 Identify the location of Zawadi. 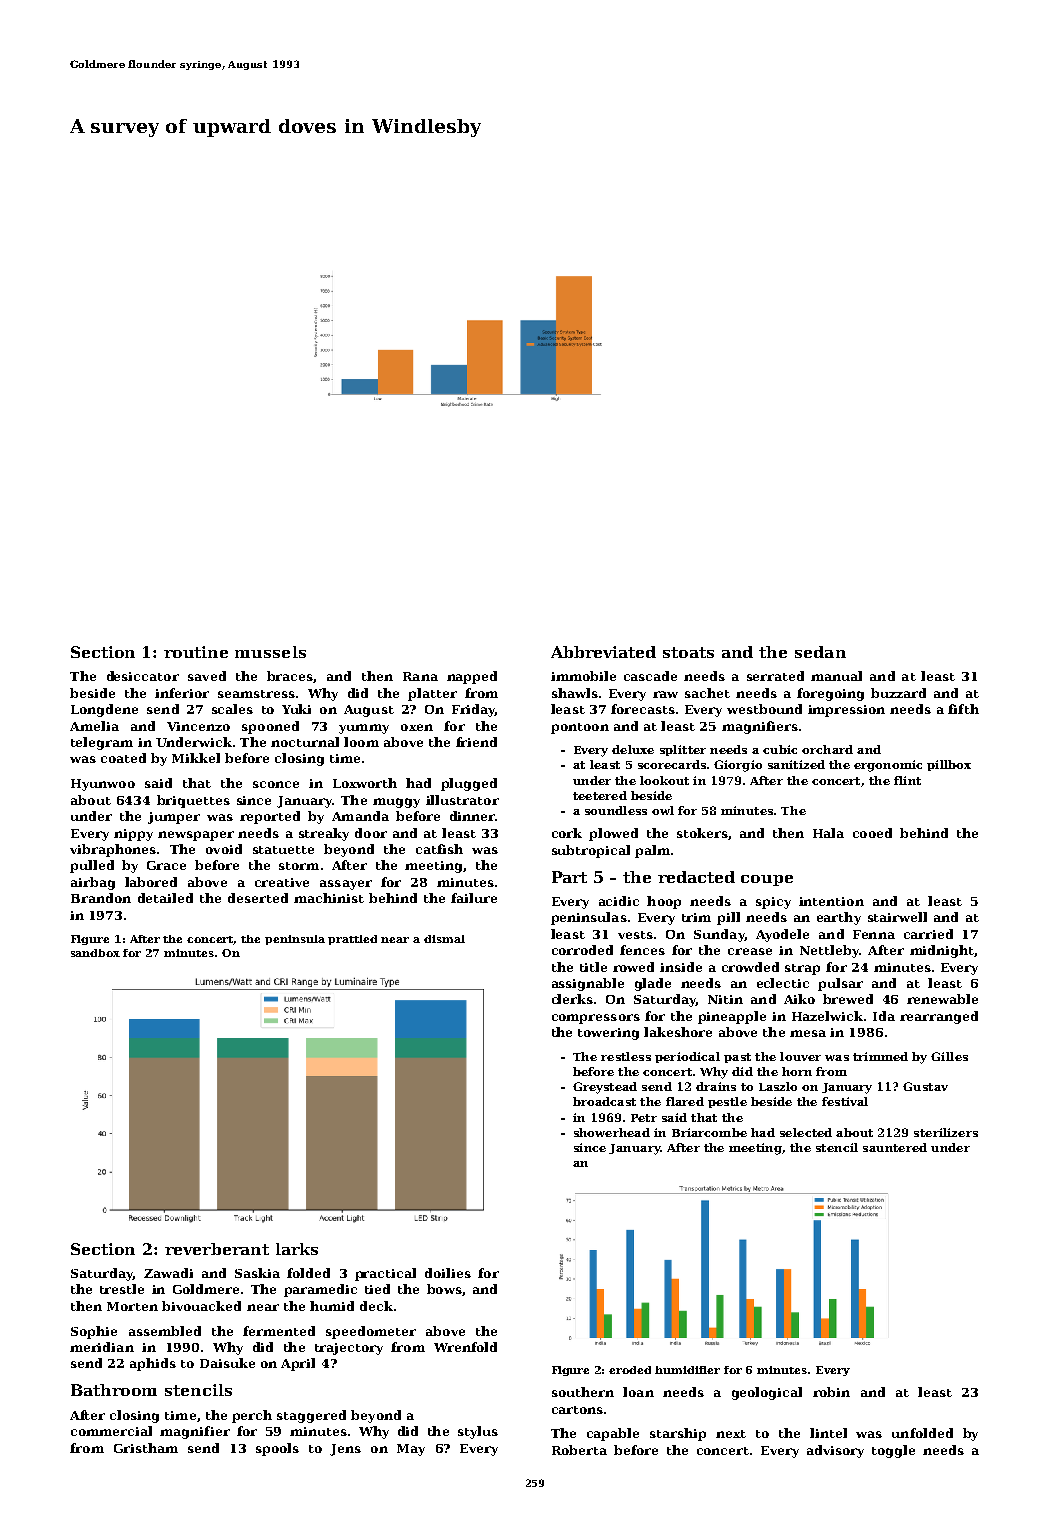
(168, 1273).
